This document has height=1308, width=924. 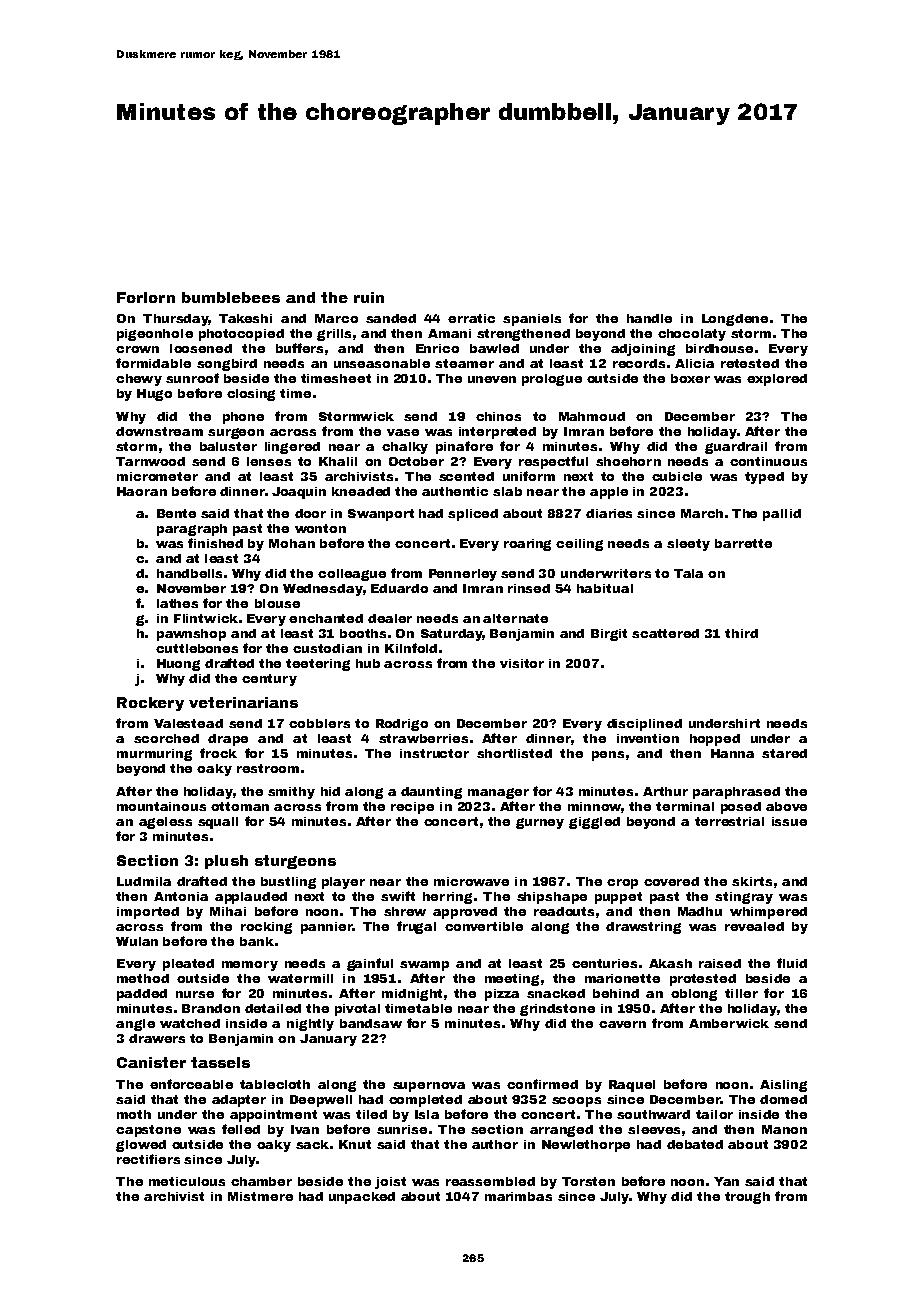 I want to click on scattered, so click(x=665, y=633).
